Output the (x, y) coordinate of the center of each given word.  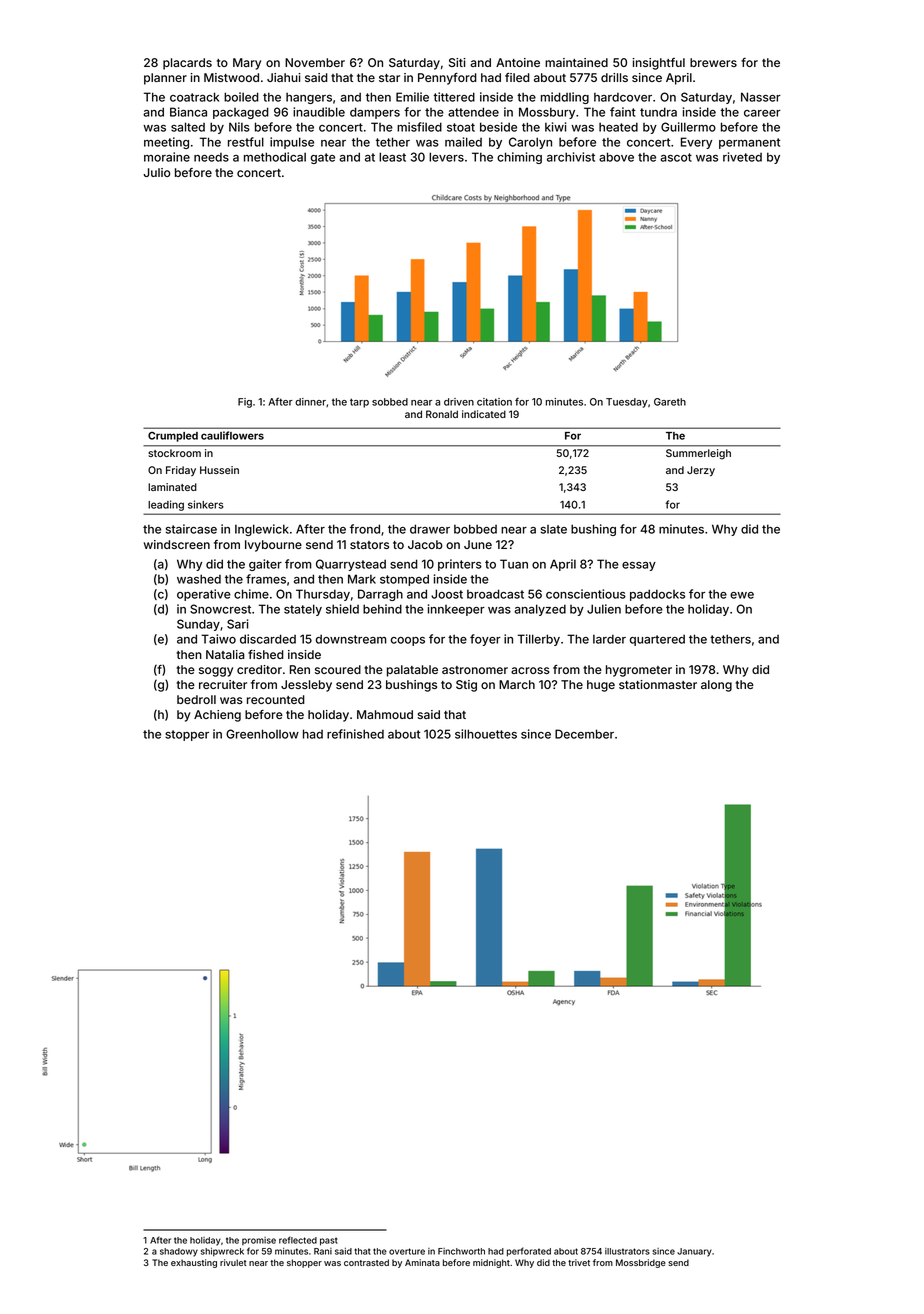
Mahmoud (385, 714)
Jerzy (701, 471)
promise (259, 1241)
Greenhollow (262, 734)
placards (187, 64)
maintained (576, 62)
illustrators (627, 1251)
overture (407, 1251)
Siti (457, 62)
